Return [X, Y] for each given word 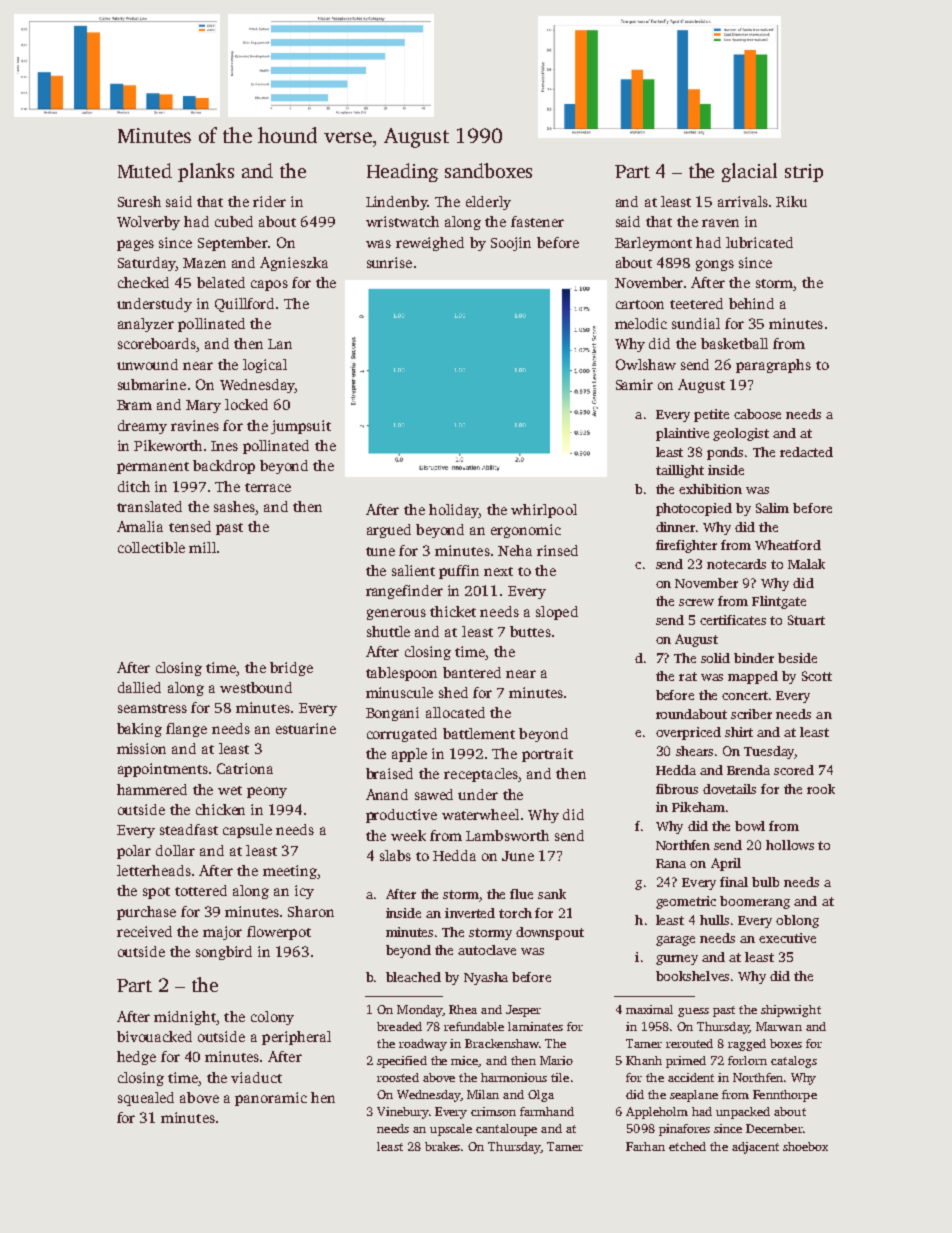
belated [221, 282]
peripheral [296, 1038]
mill [202, 547]
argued [389, 531]
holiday [454, 511]
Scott [817, 676]
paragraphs [773, 366]
